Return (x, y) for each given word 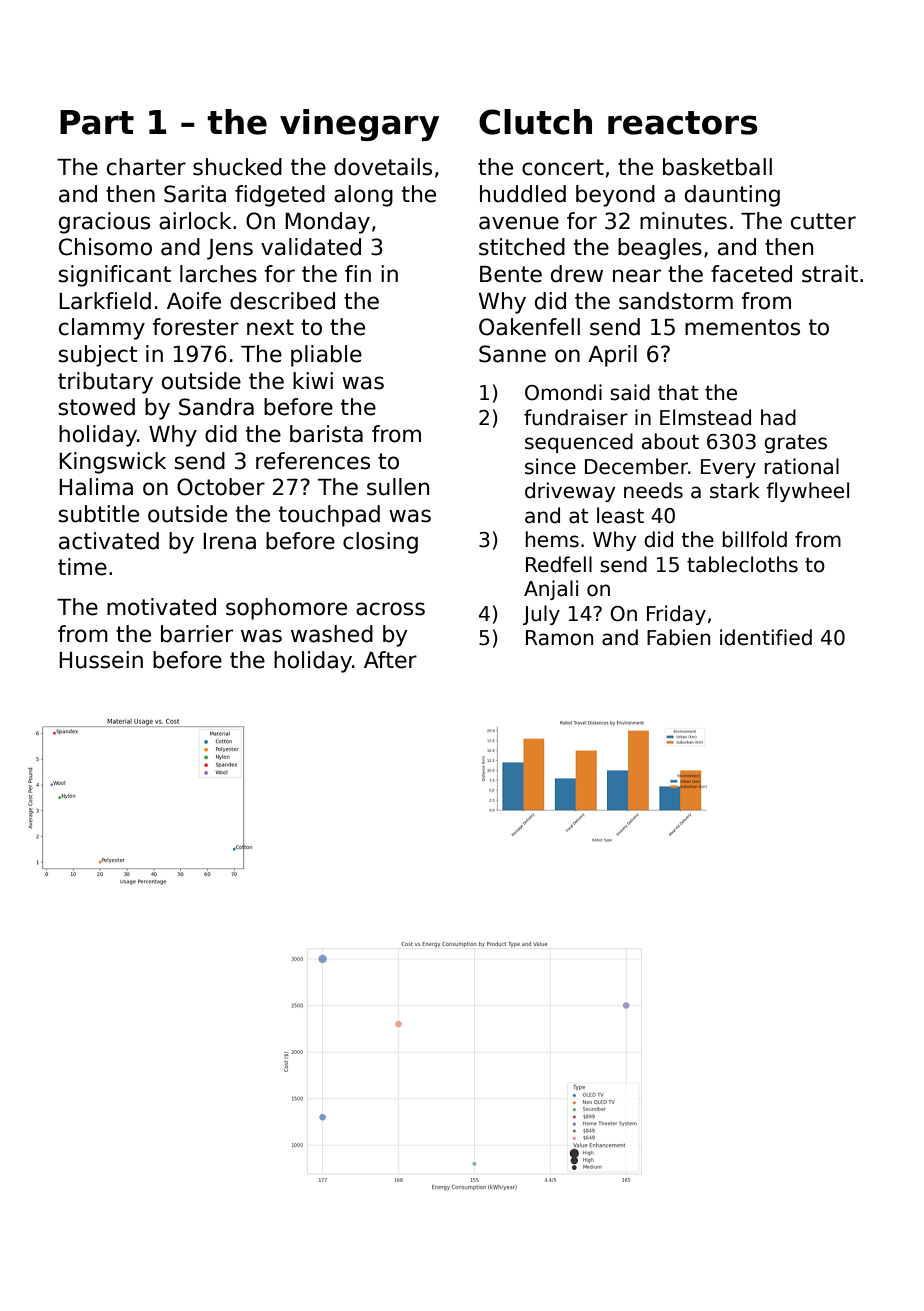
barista (326, 434)
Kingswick (112, 463)
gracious (104, 223)
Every (728, 468)
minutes (683, 221)
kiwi (313, 380)
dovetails (383, 167)
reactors (683, 123)
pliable (326, 356)
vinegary (359, 125)
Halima (96, 487)
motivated (161, 607)
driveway (570, 492)
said (630, 392)
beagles (660, 249)
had (778, 417)
